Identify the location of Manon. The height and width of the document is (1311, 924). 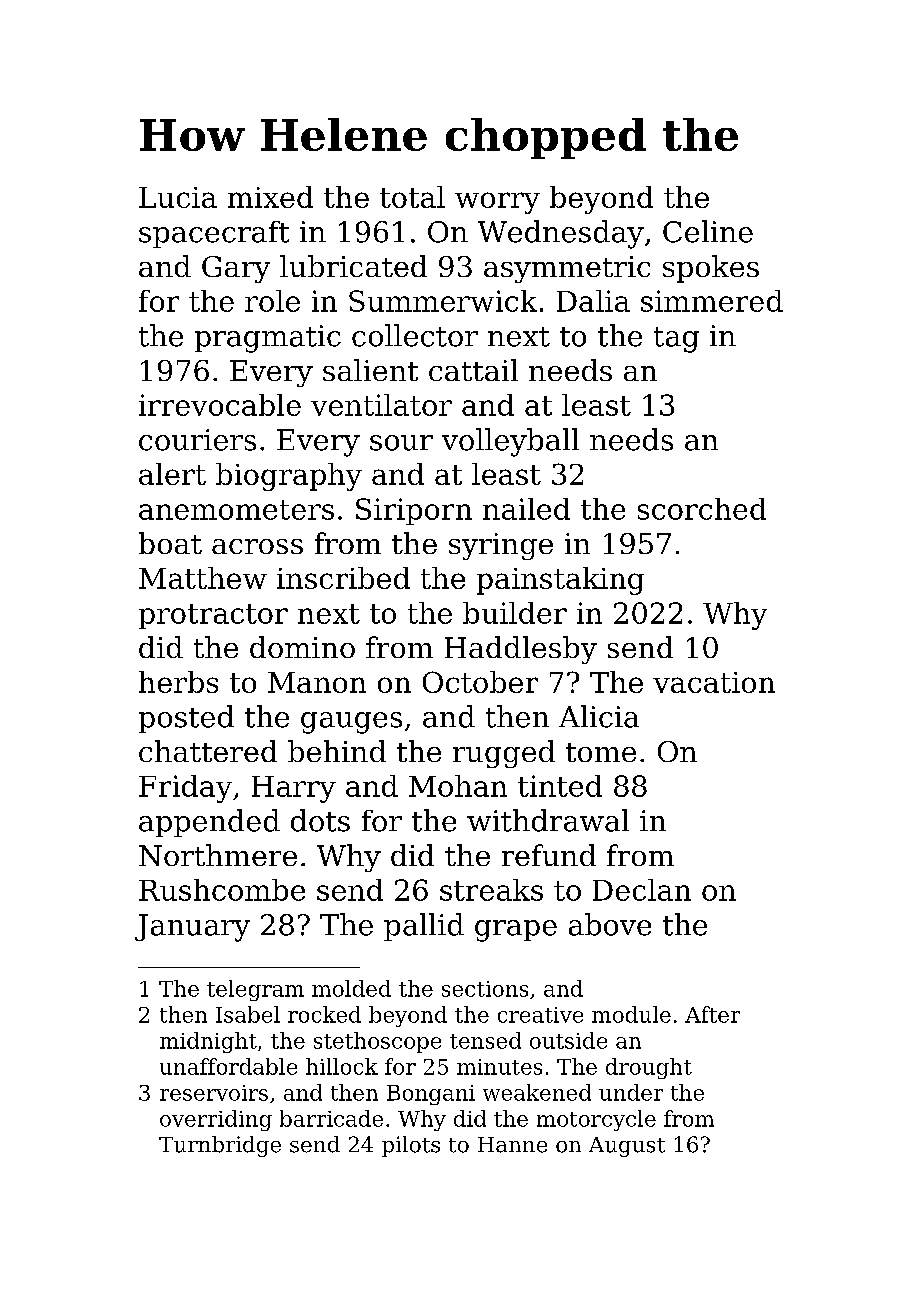
(317, 682).
